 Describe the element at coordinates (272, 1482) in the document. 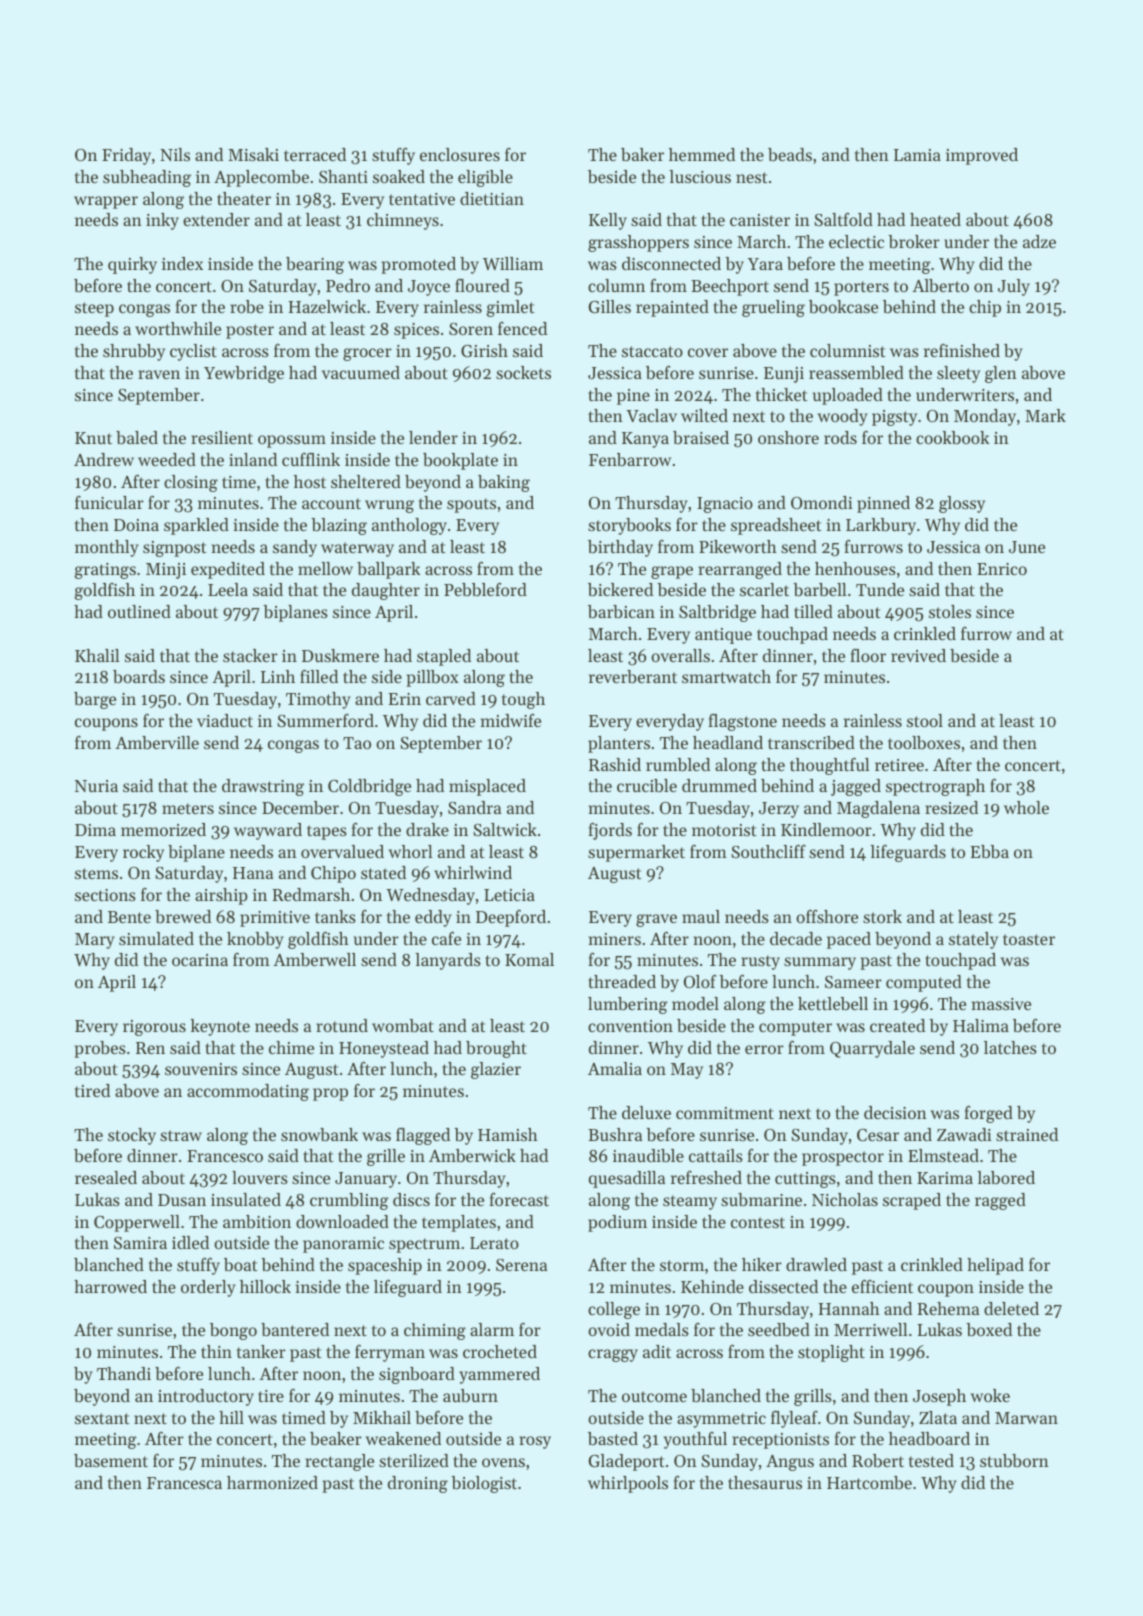

I see `harmonized` at that location.
